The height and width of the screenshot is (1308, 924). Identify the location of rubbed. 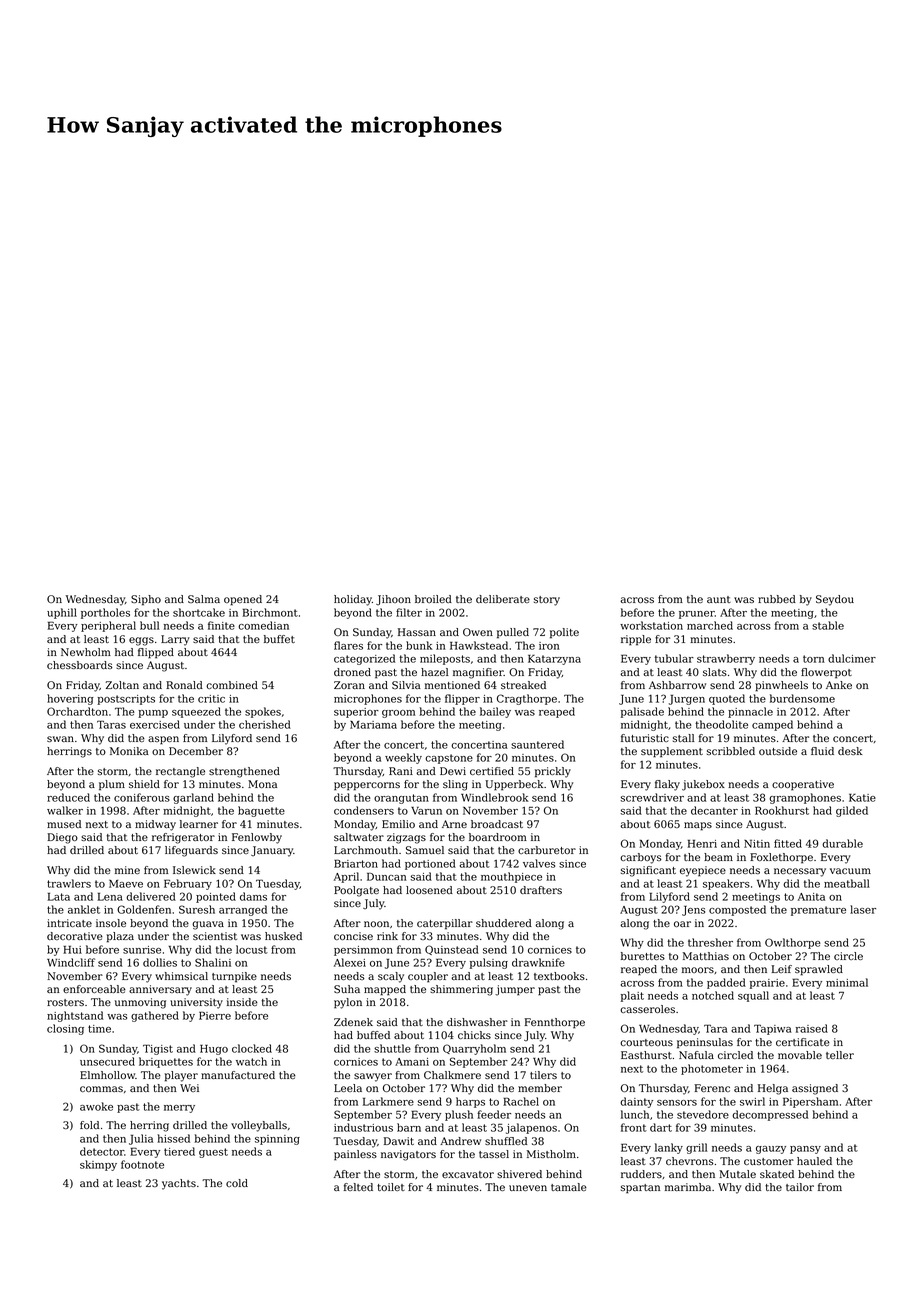
(777, 599).
